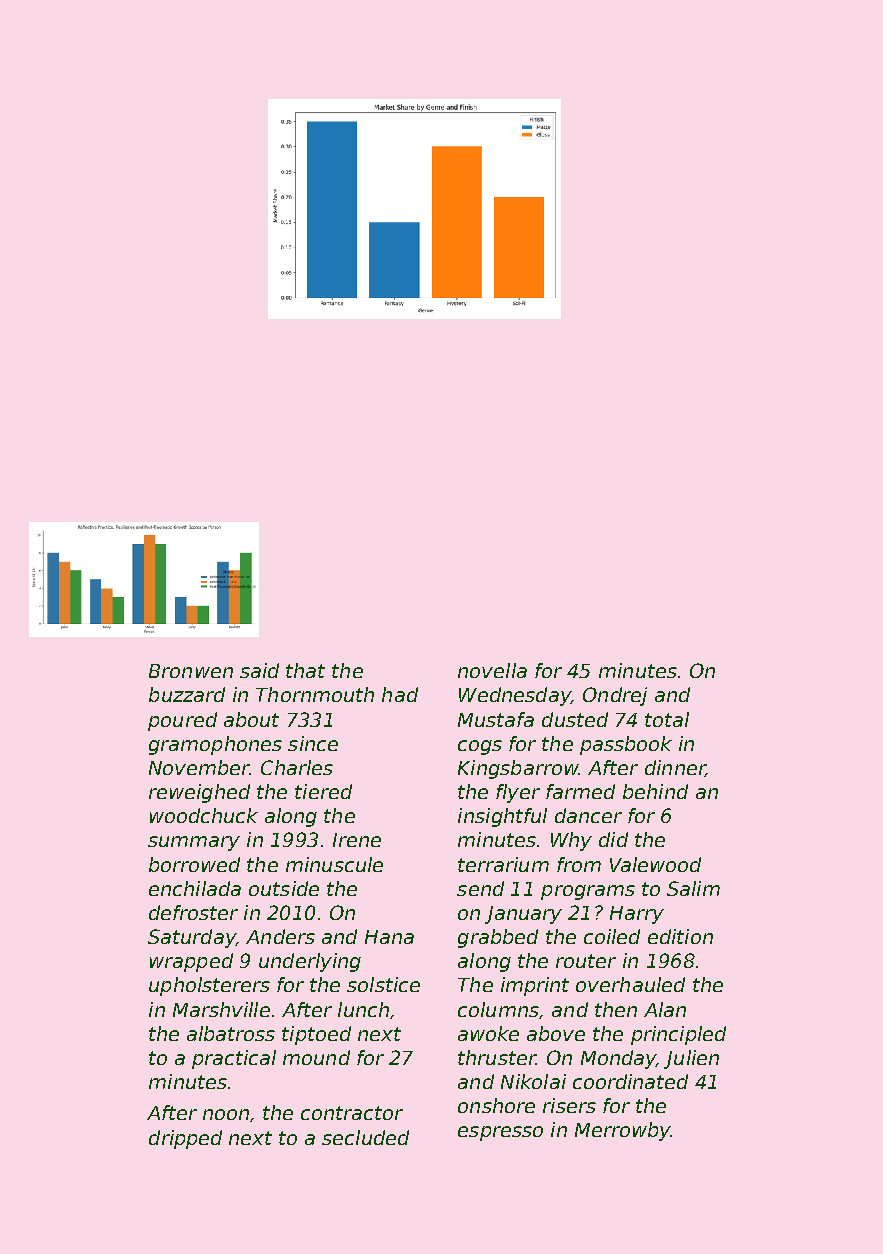 This document has width=883, height=1254. What do you see at coordinates (305, 670) in the document?
I see `that` at bounding box center [305, 670].
